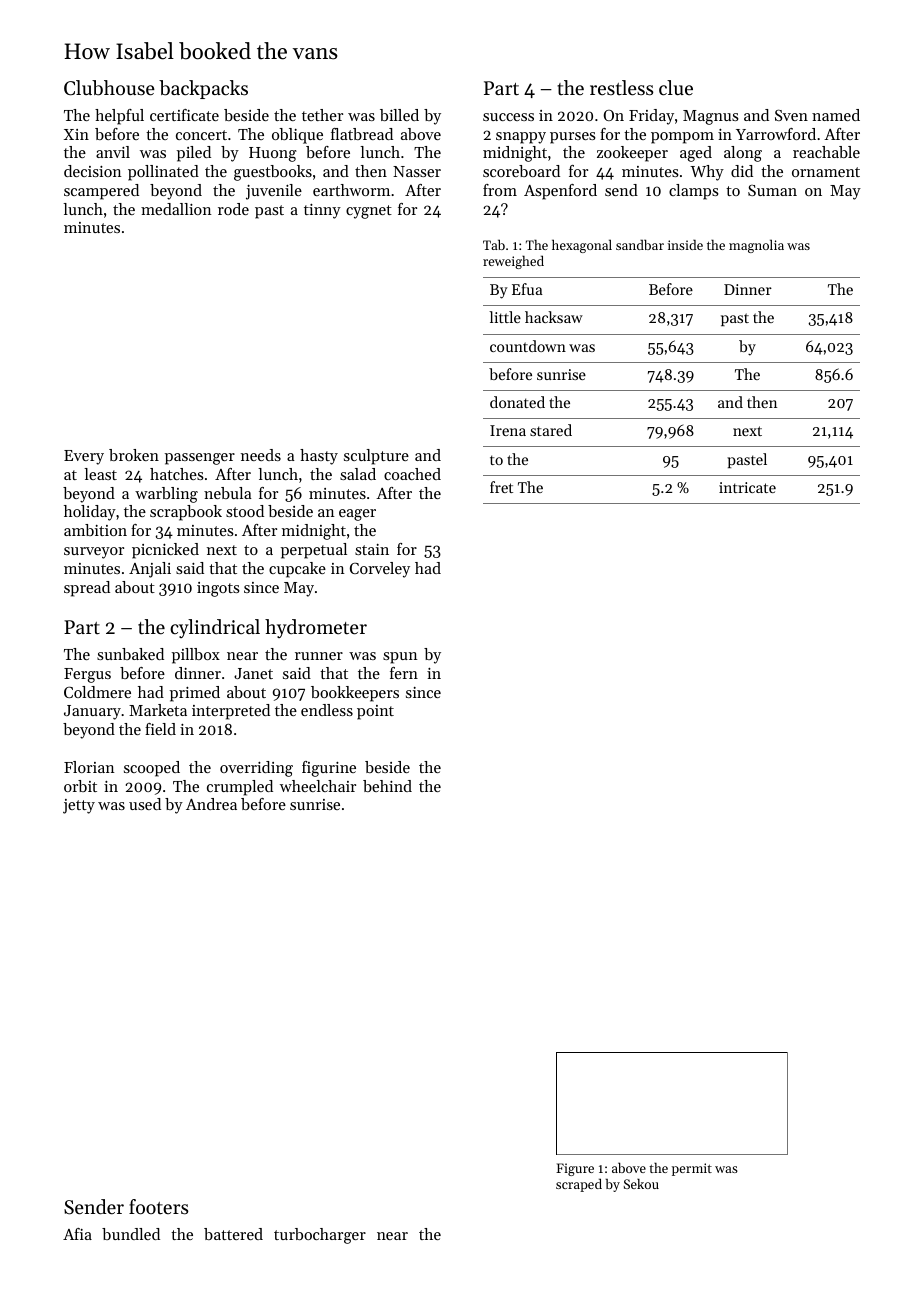 The height and width of the image is (1308, 924). What do you see at coordinates (84, 457) in the image?
I see `Every` at bounding box center [84, 457].
